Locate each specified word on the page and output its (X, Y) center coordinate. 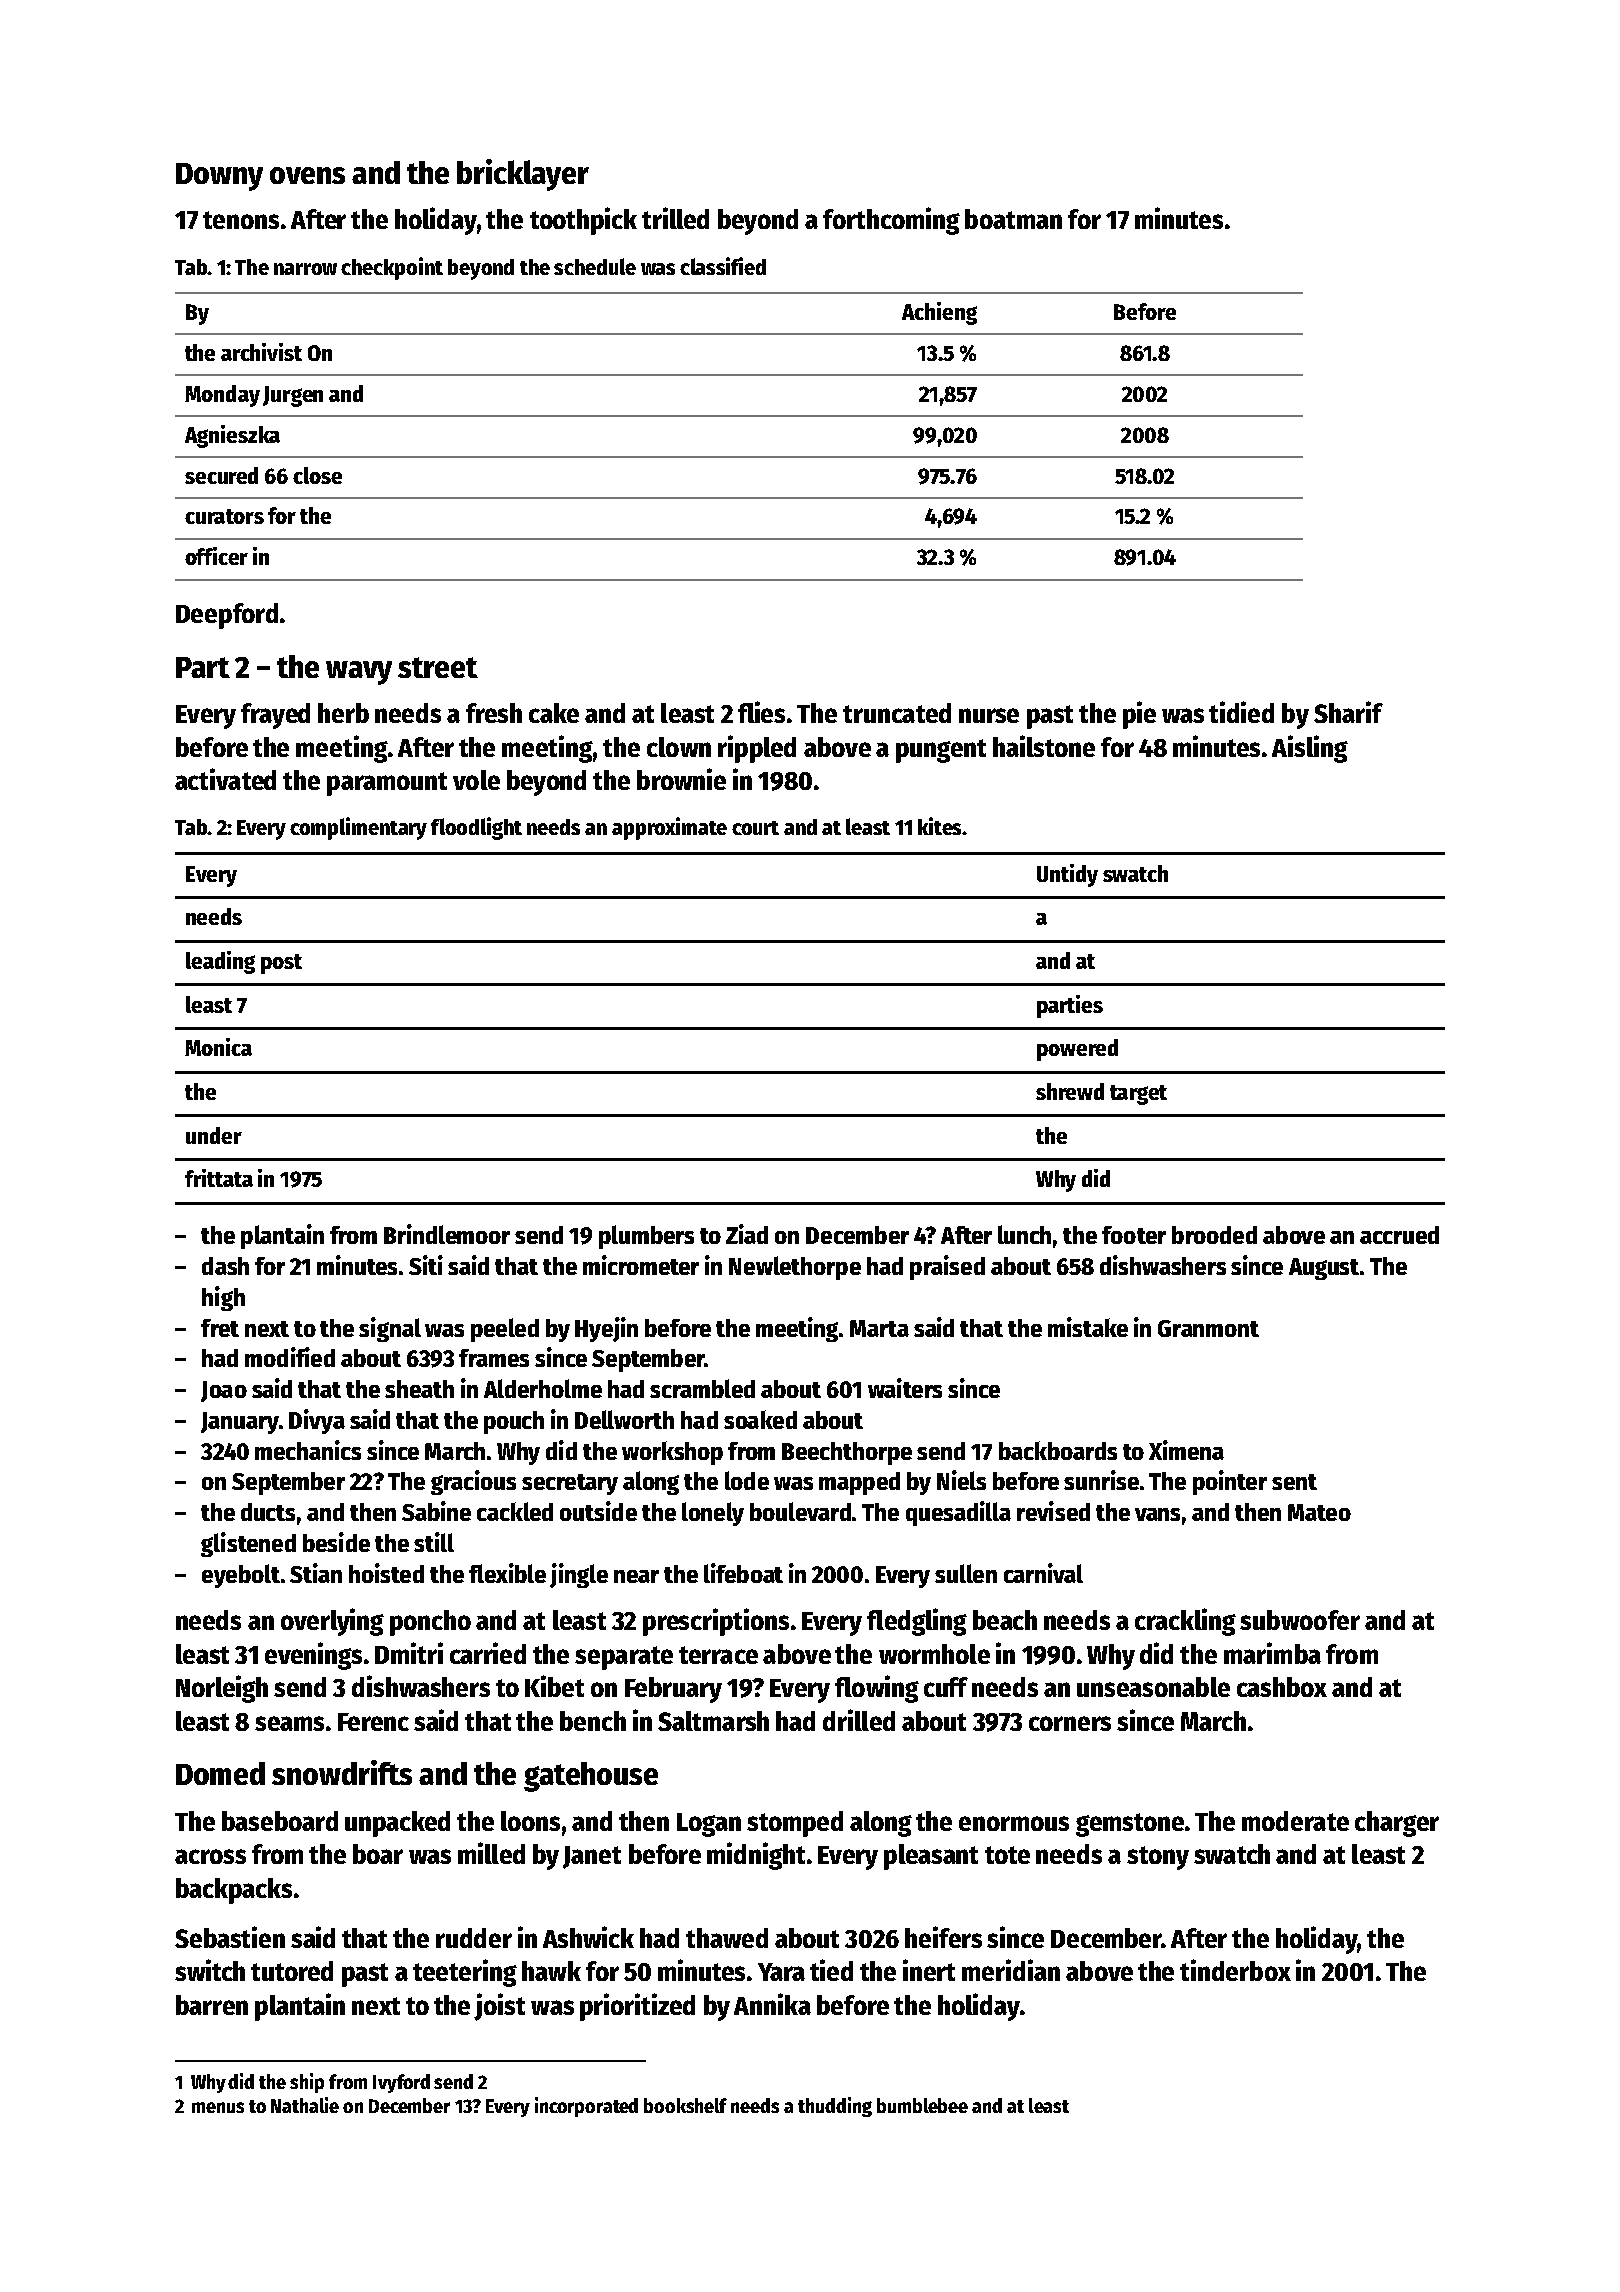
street (438, 667)
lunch (1024, 1234)
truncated (897, 713)
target (1138, 1095)
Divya (317, 1421)
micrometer (641, 1265)
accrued (1399, 1235)
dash (225, 1266)
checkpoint (392, 268)
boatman (1013, 219)
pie (1139, 715)
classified (723, 266)
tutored (292, 1971)
